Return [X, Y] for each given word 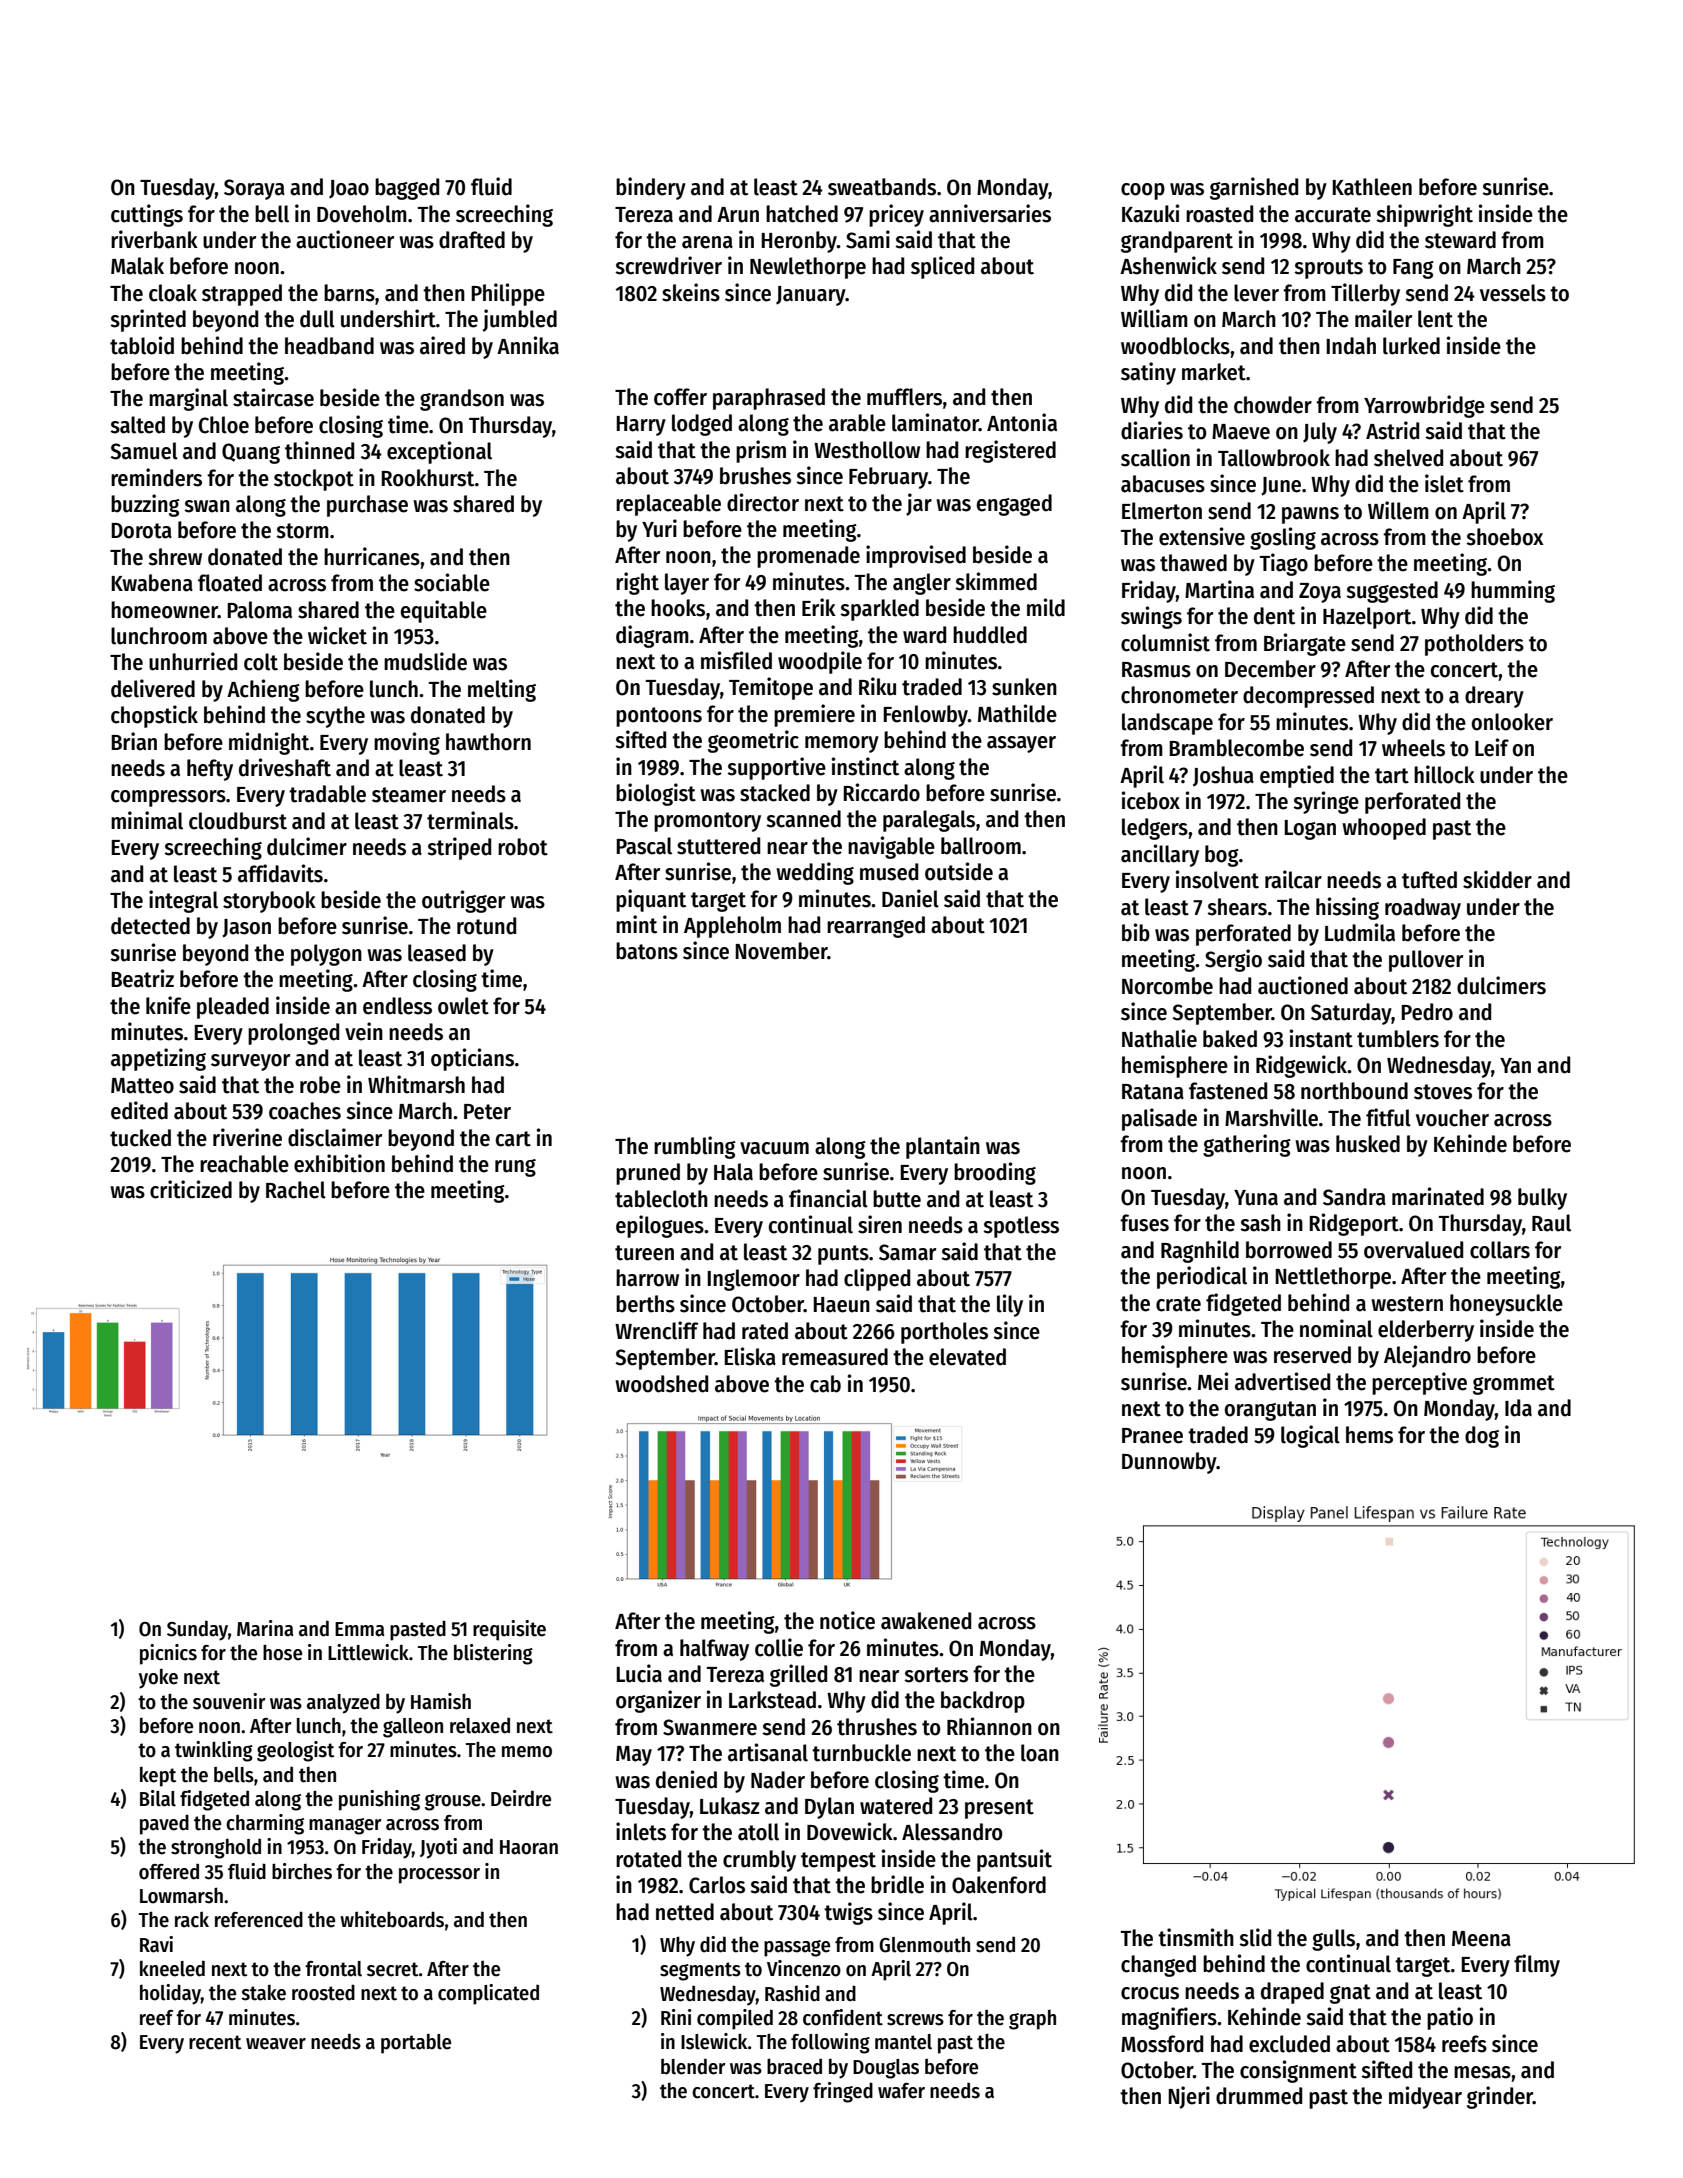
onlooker [1512, 722]
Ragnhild [1200, 1251]
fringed [843, 2092]
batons [647, 951]
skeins [691, 292]
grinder [1500, 2097]
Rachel [296, 1190]
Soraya [254, 189]
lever [1256, 293]
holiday [170, 1994]
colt [261, 662]
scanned [803, 819]
